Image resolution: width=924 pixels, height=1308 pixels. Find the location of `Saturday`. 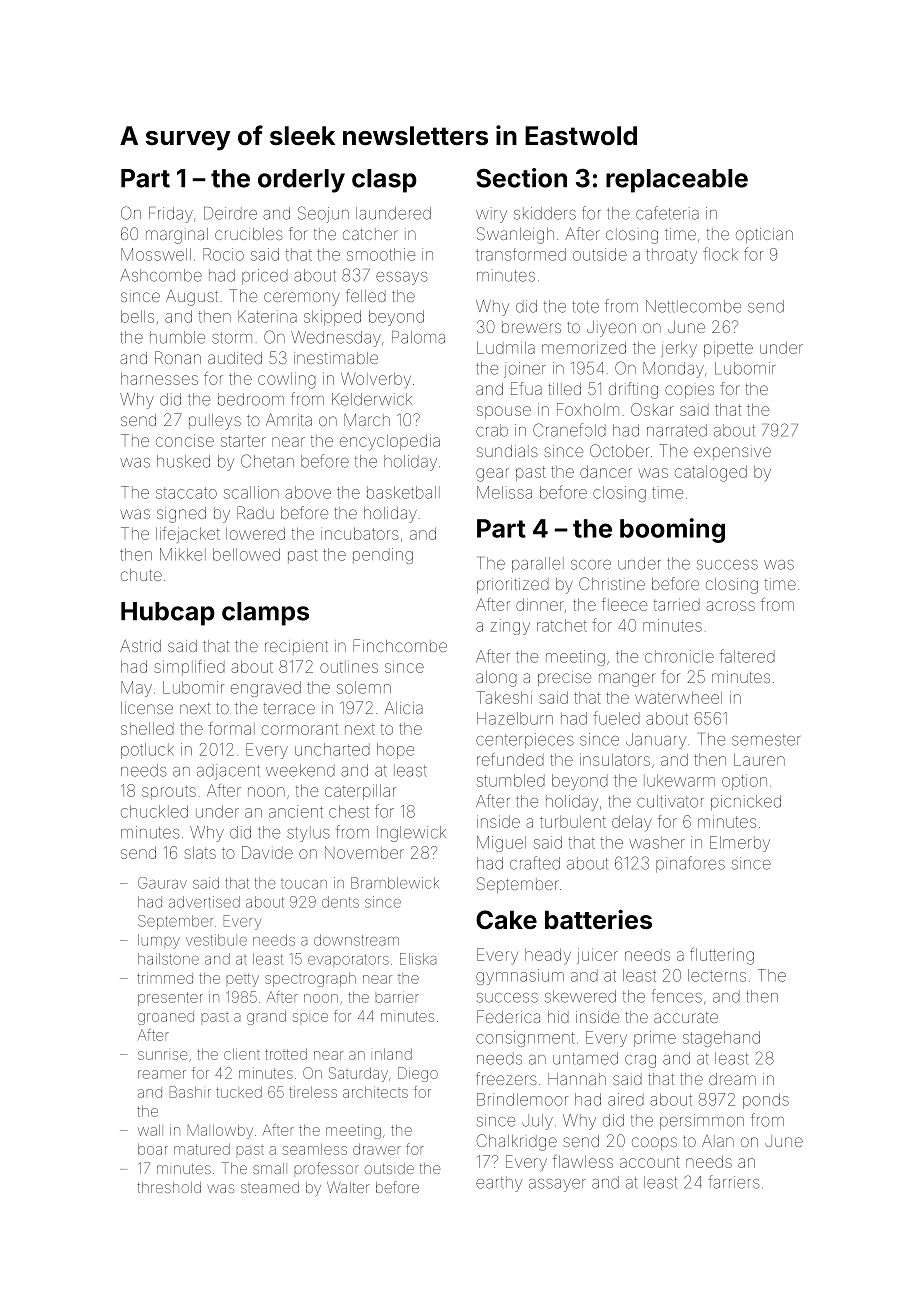

Saturday is located at coordinates (358, 1074).
